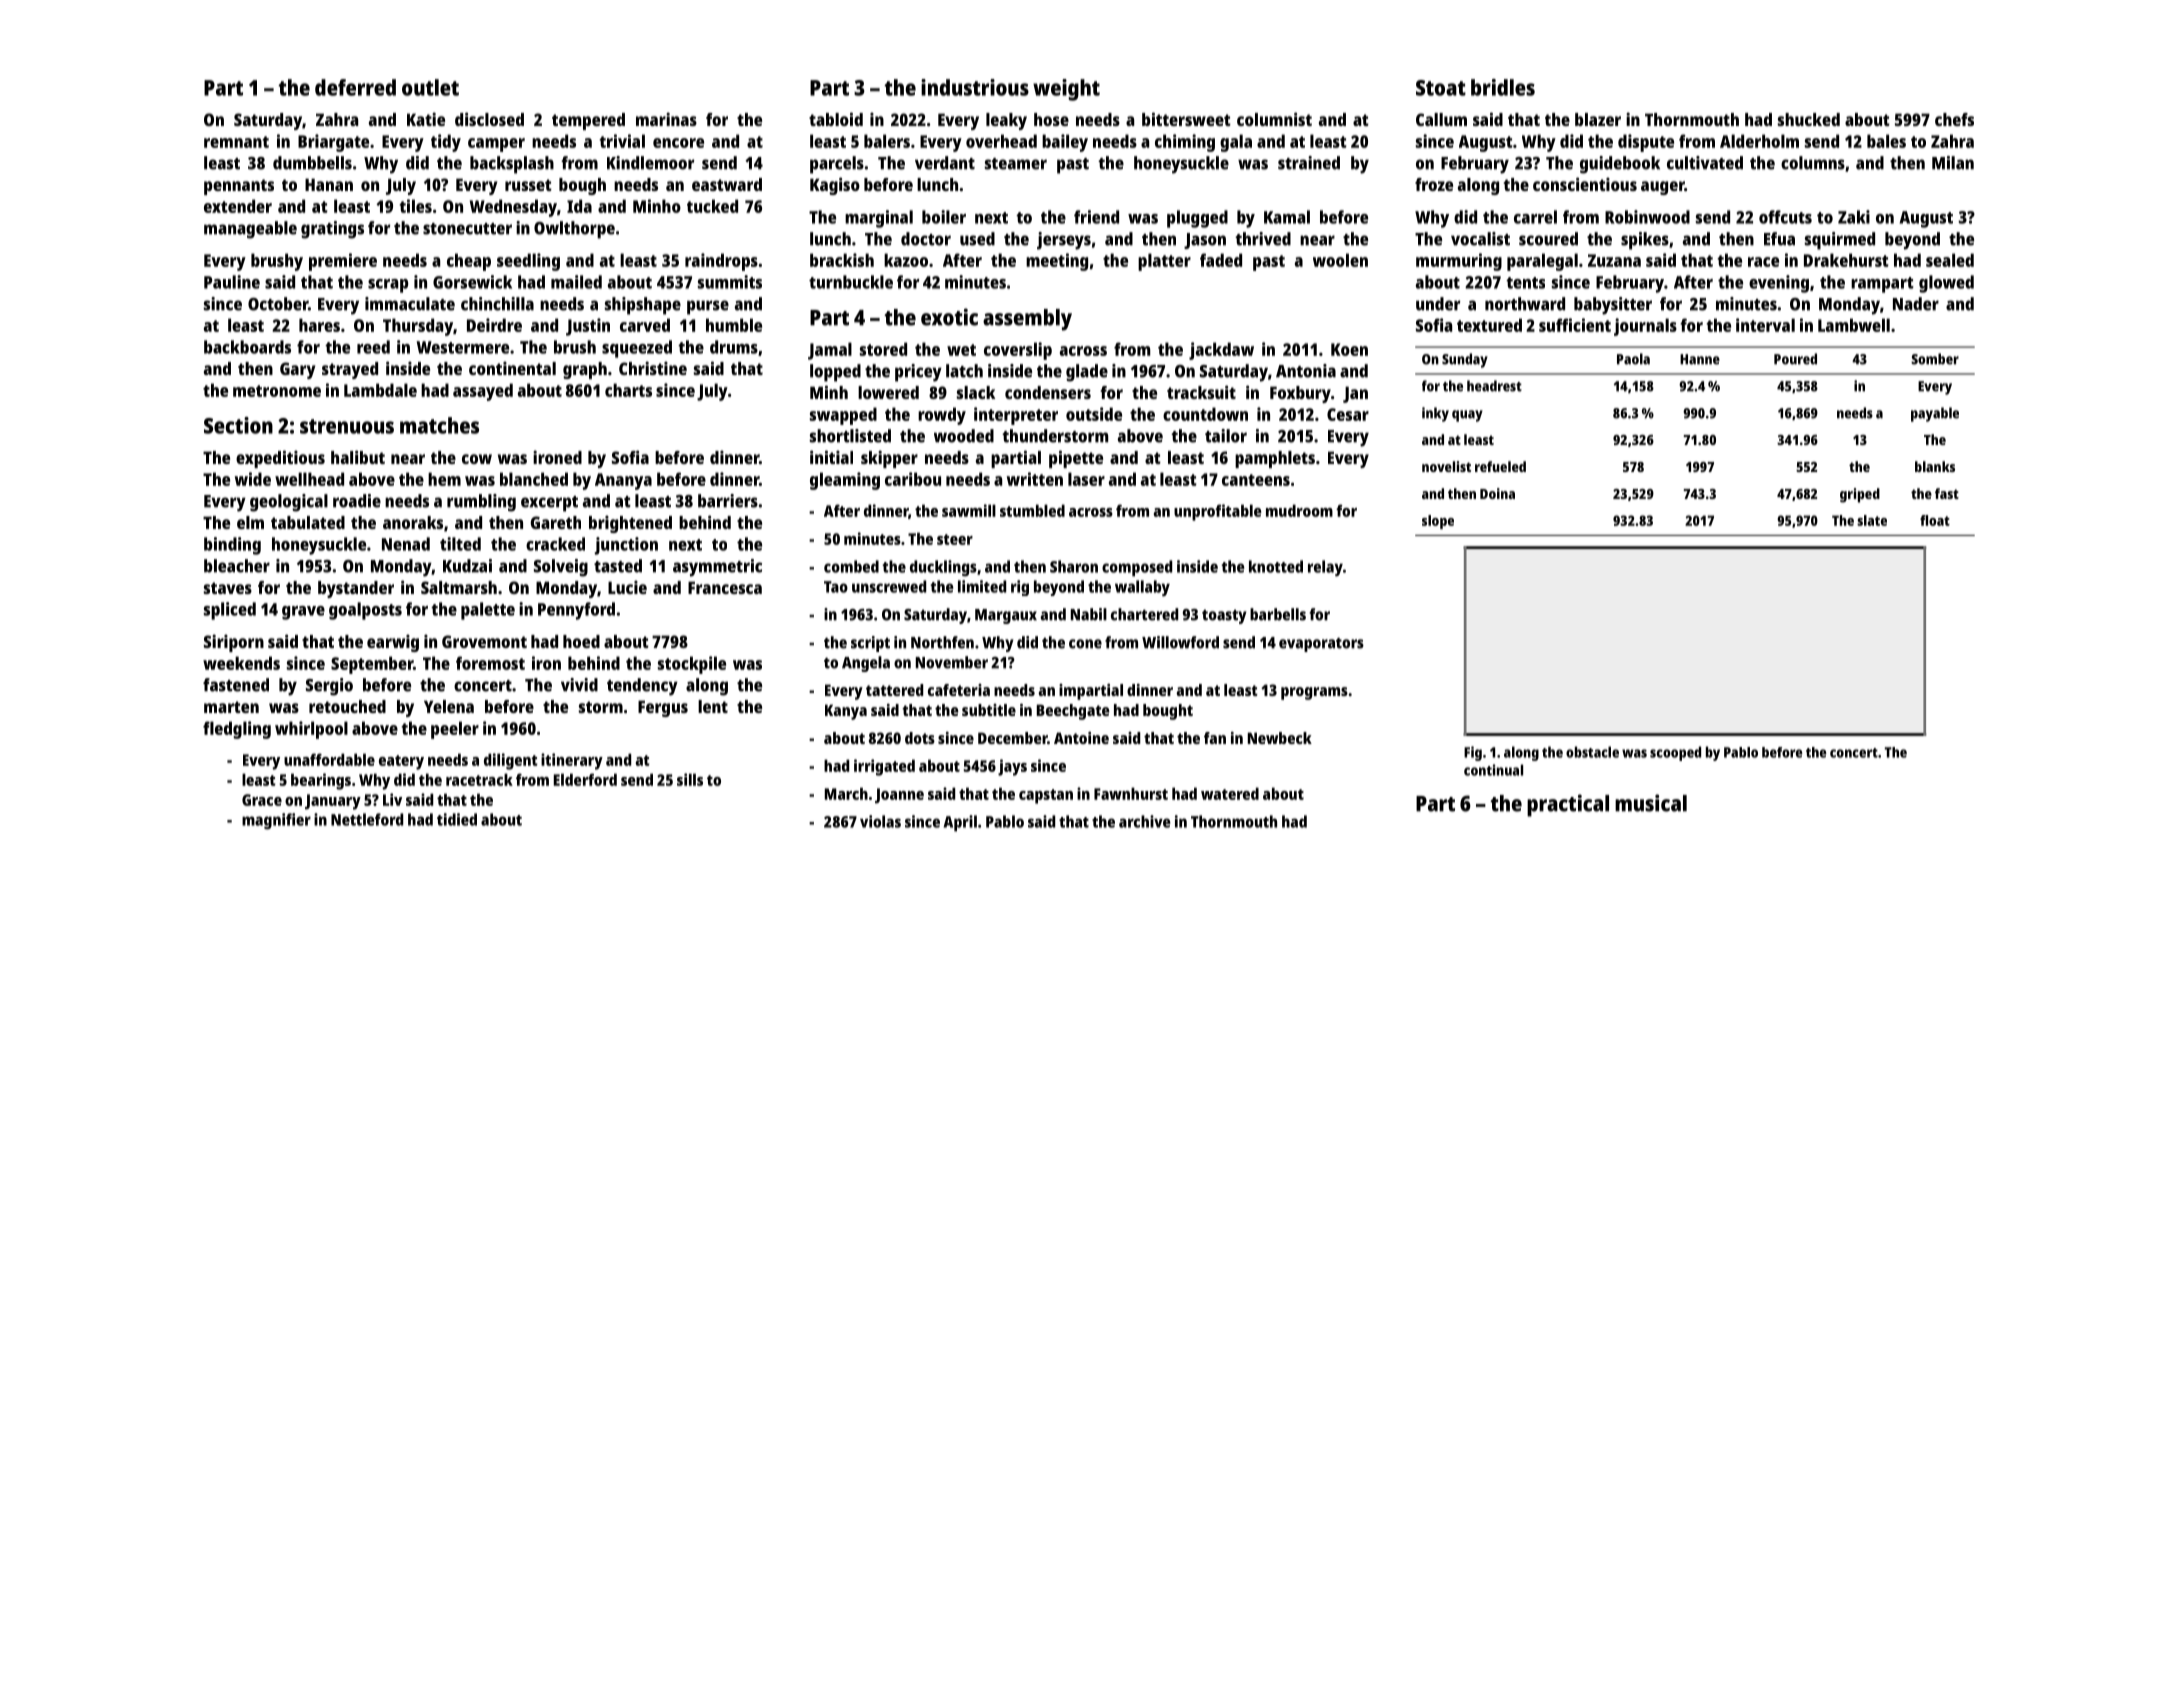 The width and height of the document is (2178, 1683). Describe the element at coordinates (1441, 88) in the document. I see `Stoat` at that location.
